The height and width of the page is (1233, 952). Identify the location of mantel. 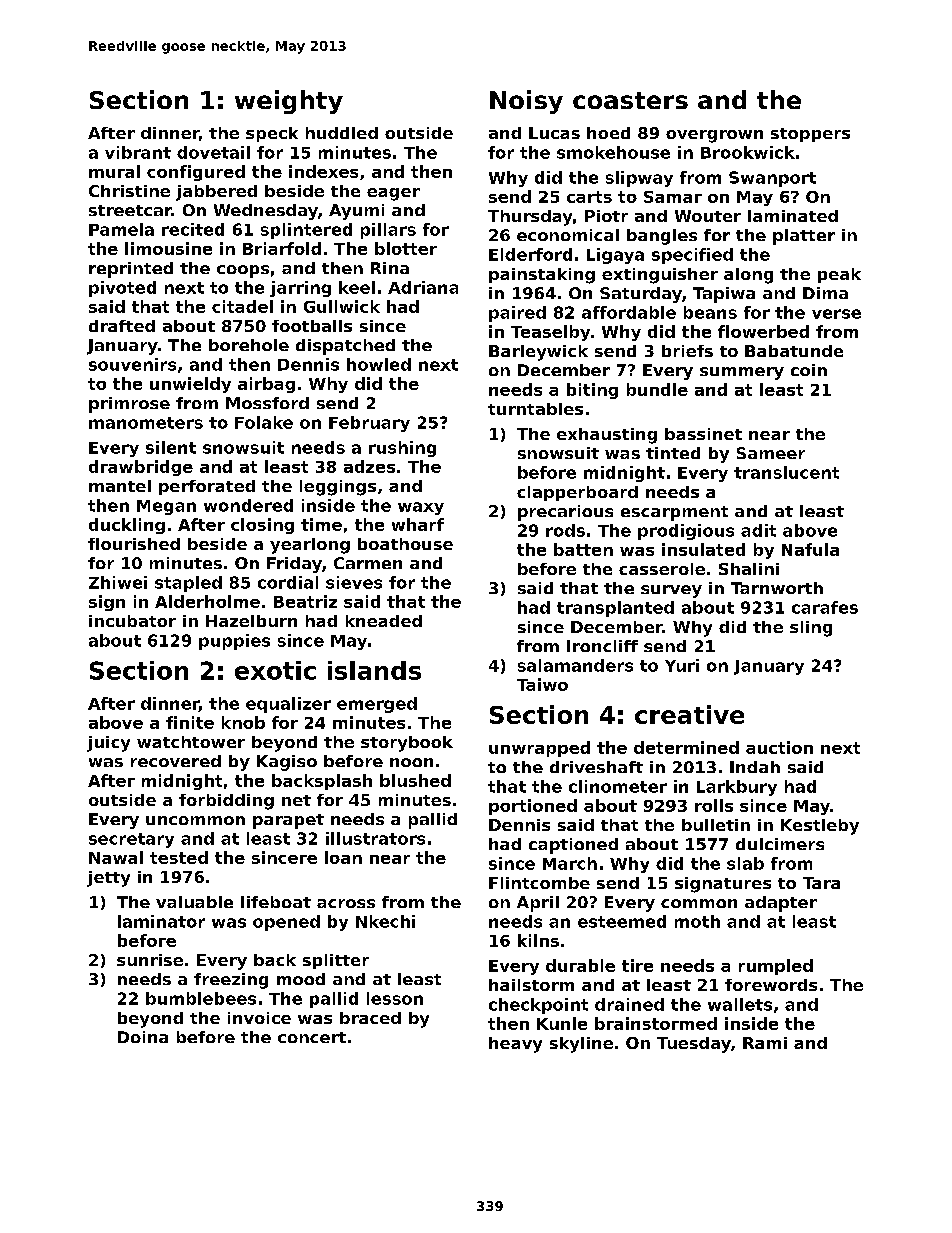
(120, 486).
